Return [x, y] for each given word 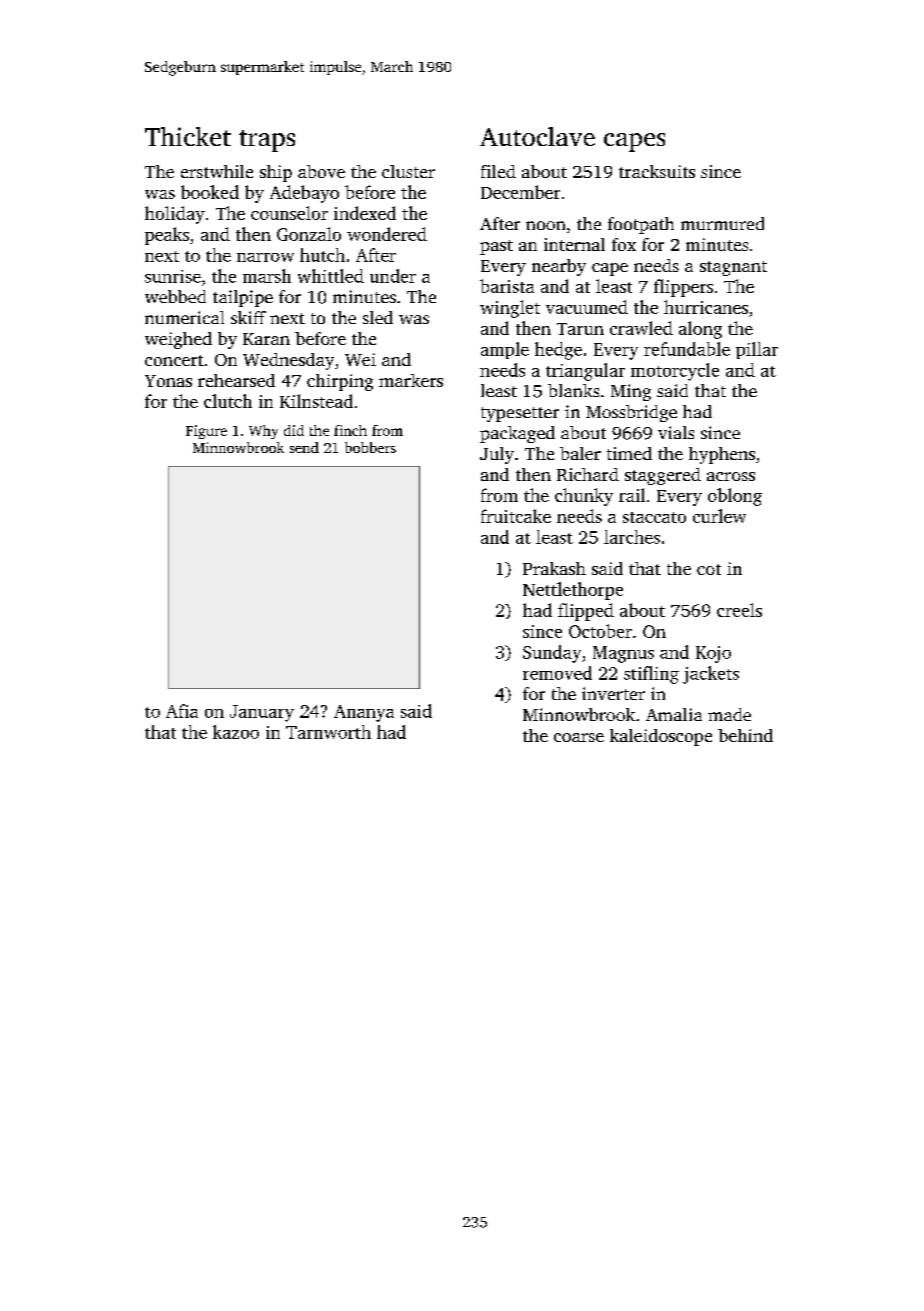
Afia [182, 711]
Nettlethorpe [573, 591]
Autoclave [537, 136]
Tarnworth [328, 732]
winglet [510, 309]
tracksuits [657, 171]
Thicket [188, 136]
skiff [248, 317]
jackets [711, 675]
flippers [683, 288]
